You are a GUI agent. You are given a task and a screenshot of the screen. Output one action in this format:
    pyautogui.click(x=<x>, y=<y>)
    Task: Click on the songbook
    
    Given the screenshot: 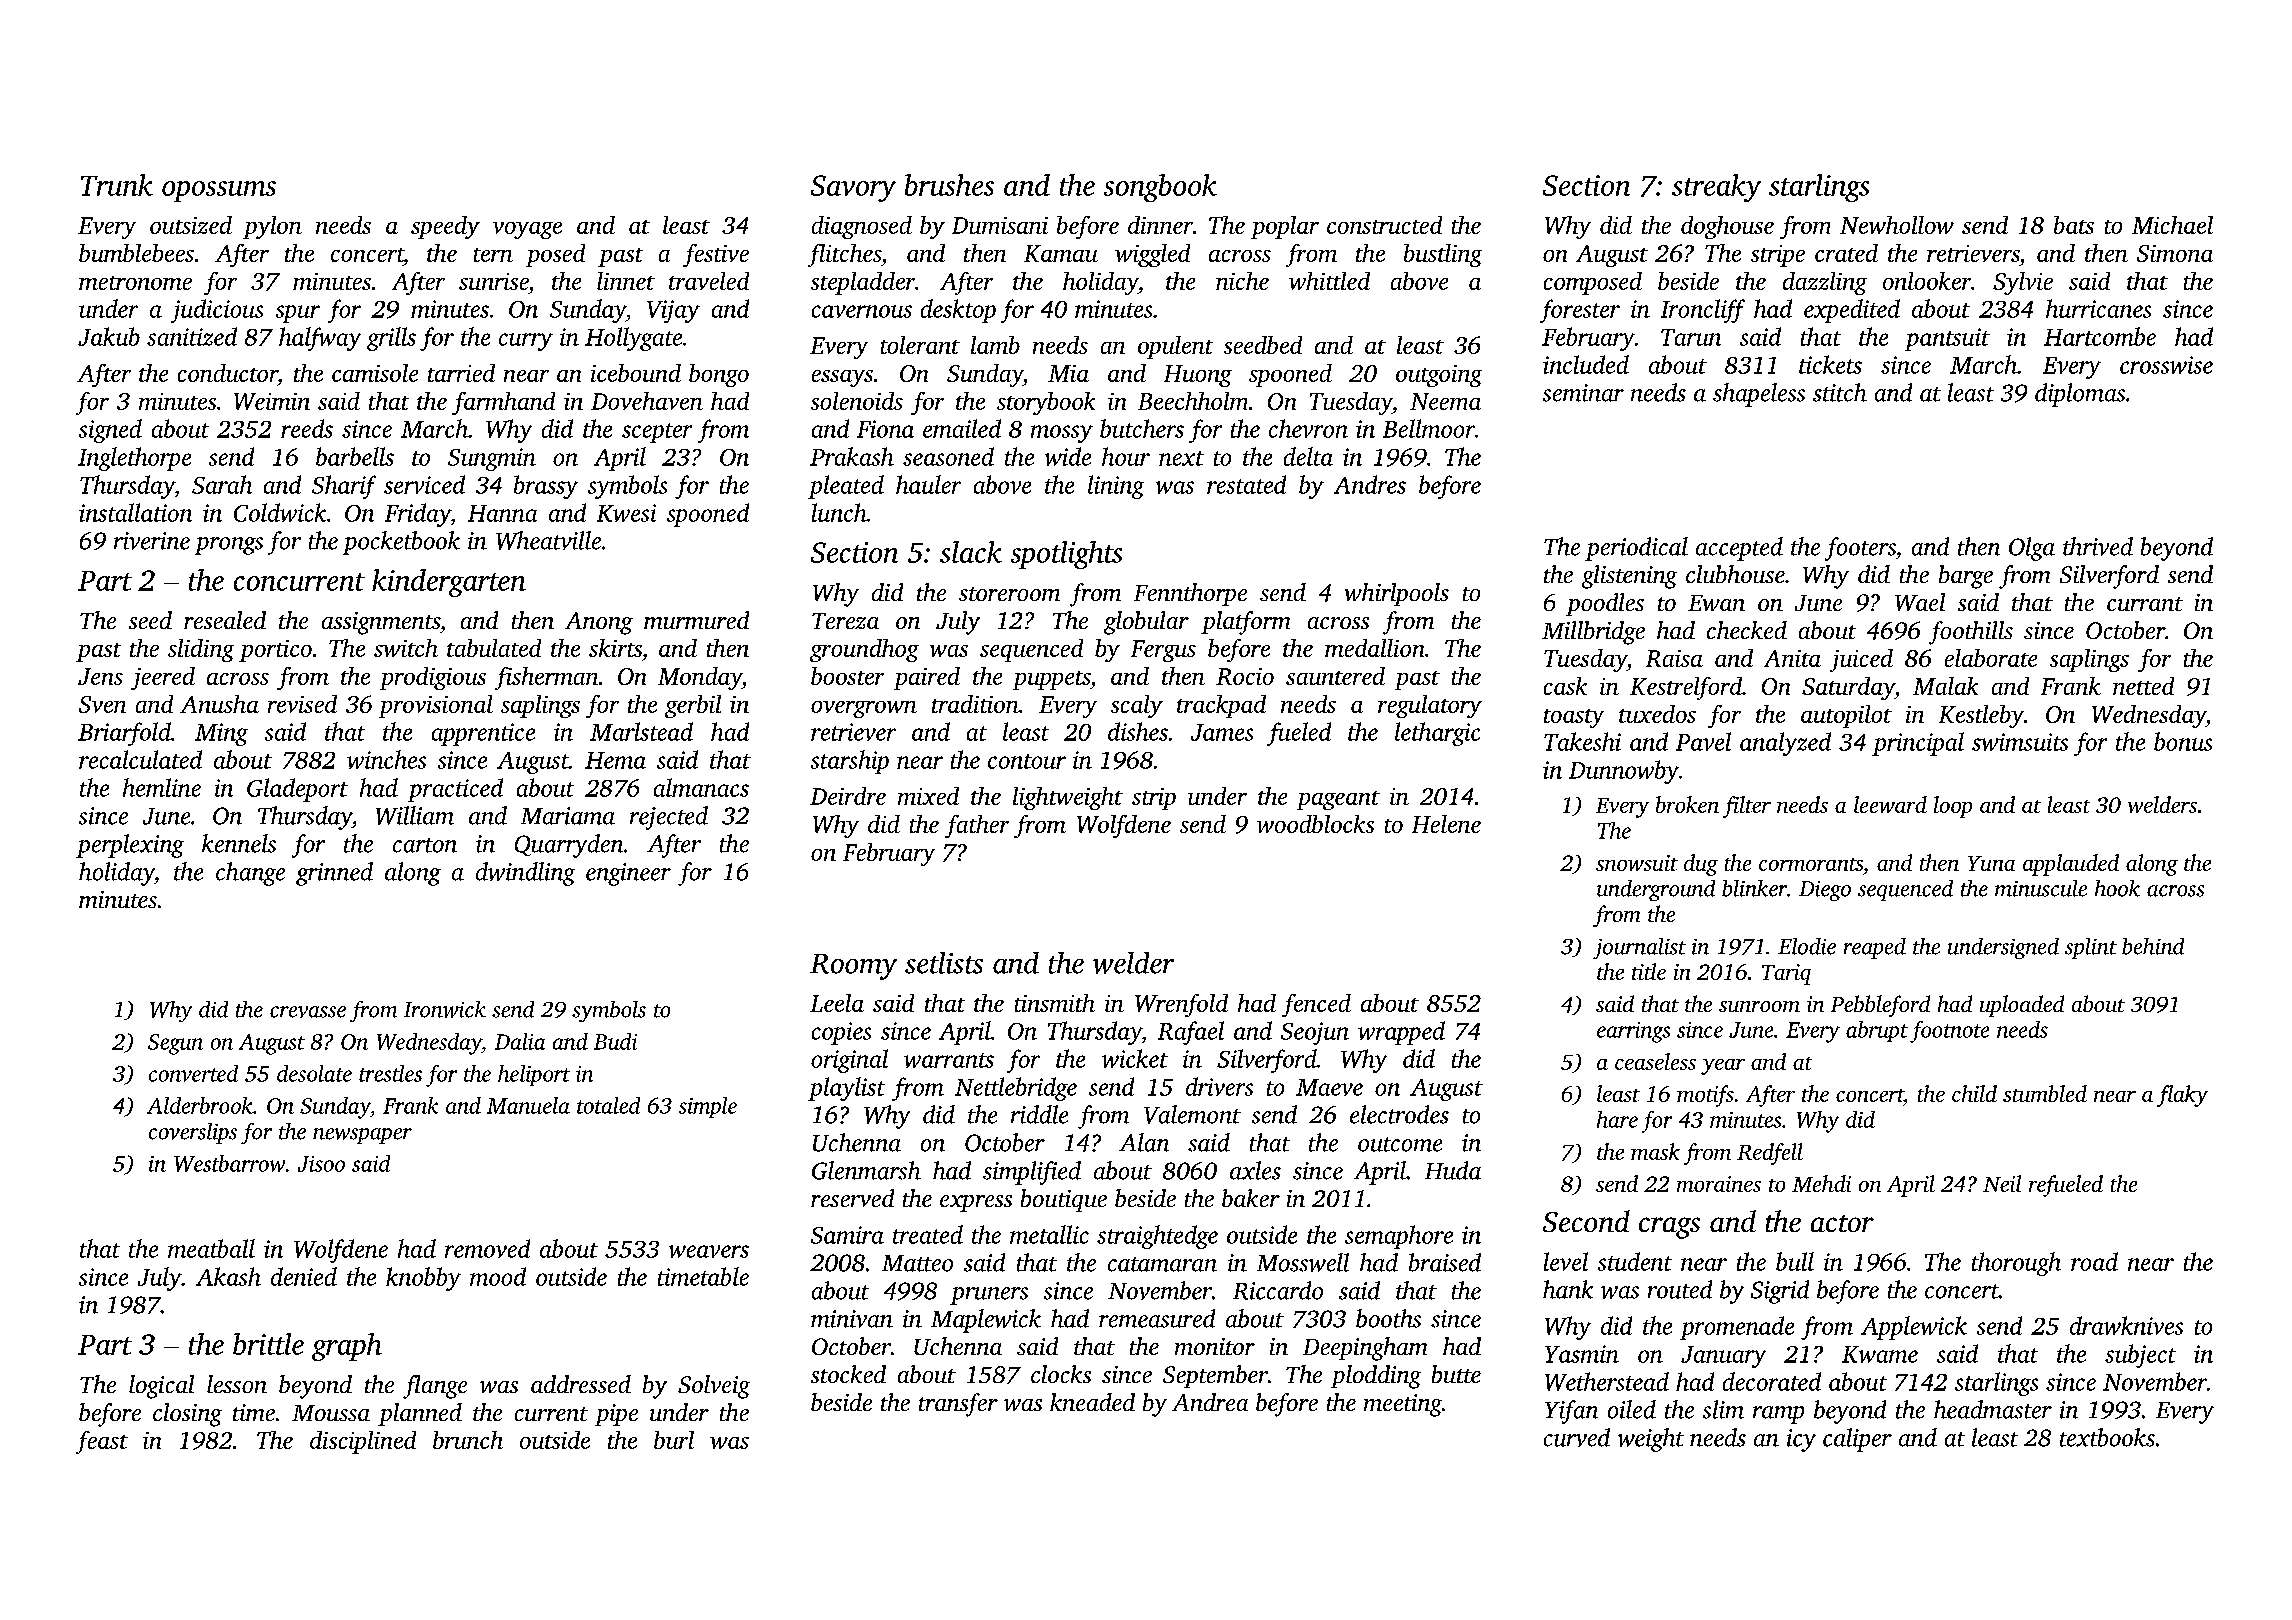 What is the action you would take?
    pyautogui.click(x=1160, y=188)
